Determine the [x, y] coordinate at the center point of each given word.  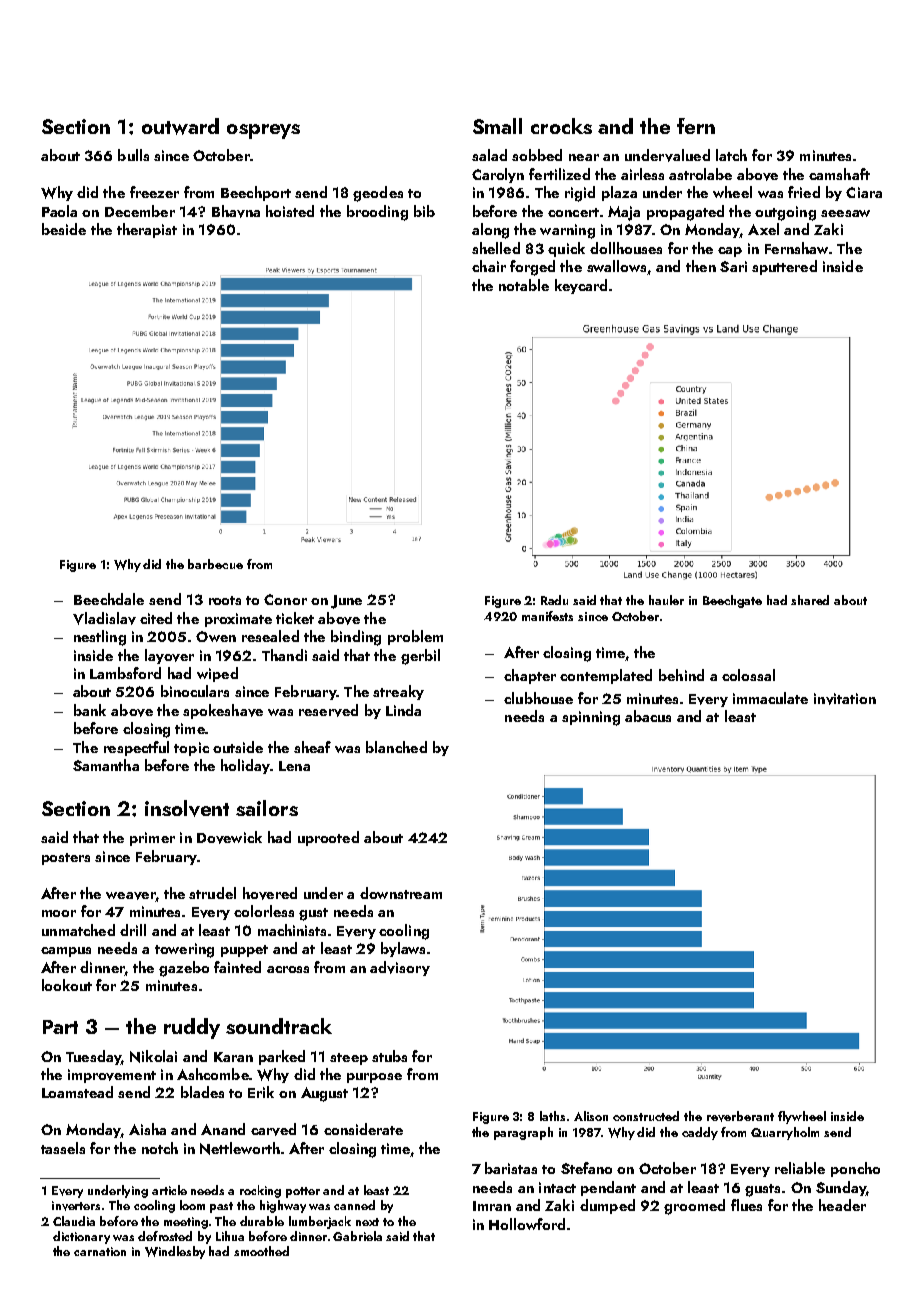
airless [642, 174]
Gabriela [357, 1236]
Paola [59, 211]
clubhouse [538, 698]
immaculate [770, 698]
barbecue [215, 564]
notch [160, 1148]
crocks [561, 126]
